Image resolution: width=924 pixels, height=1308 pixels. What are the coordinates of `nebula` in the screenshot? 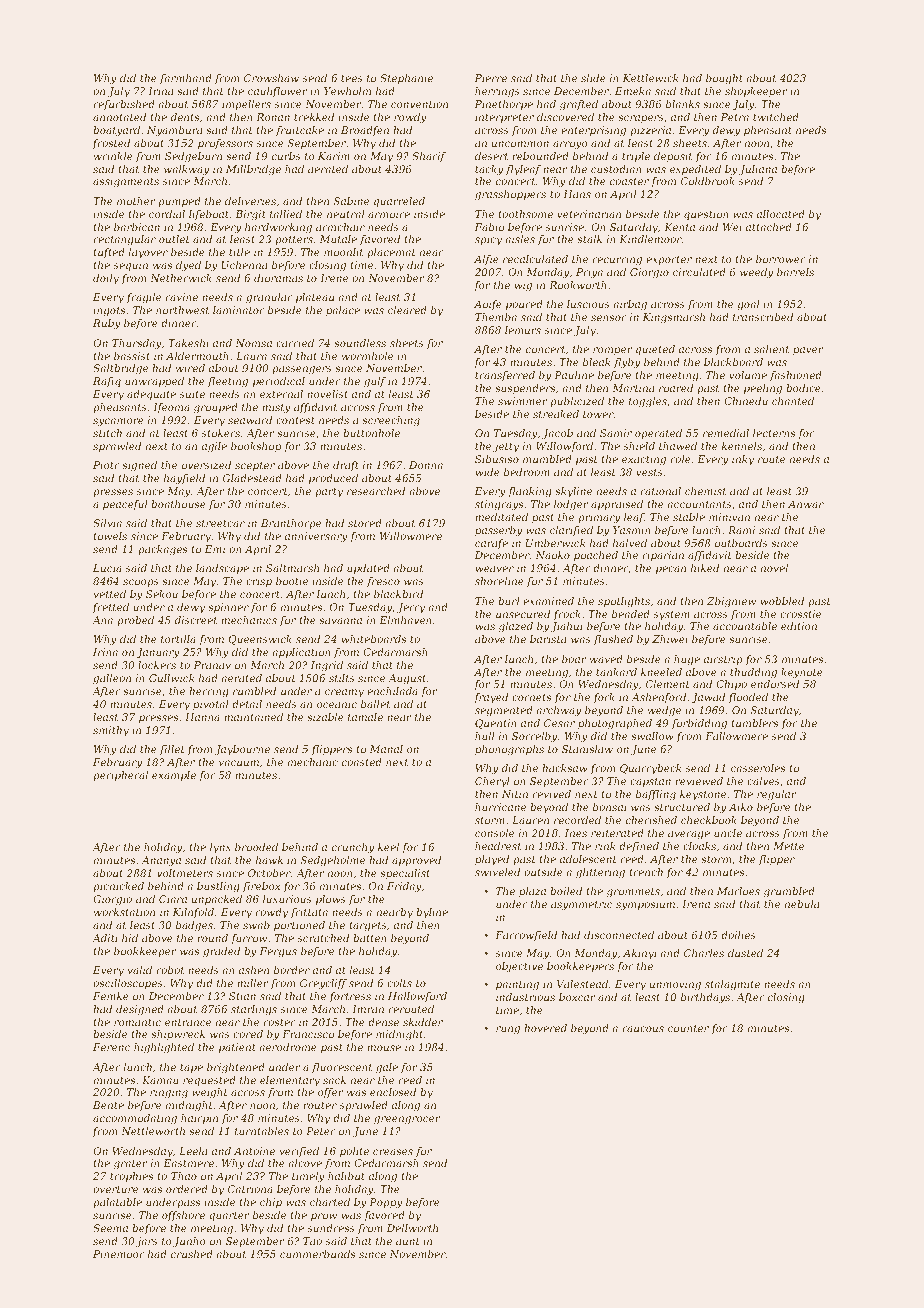 It's located at (802, 904).
